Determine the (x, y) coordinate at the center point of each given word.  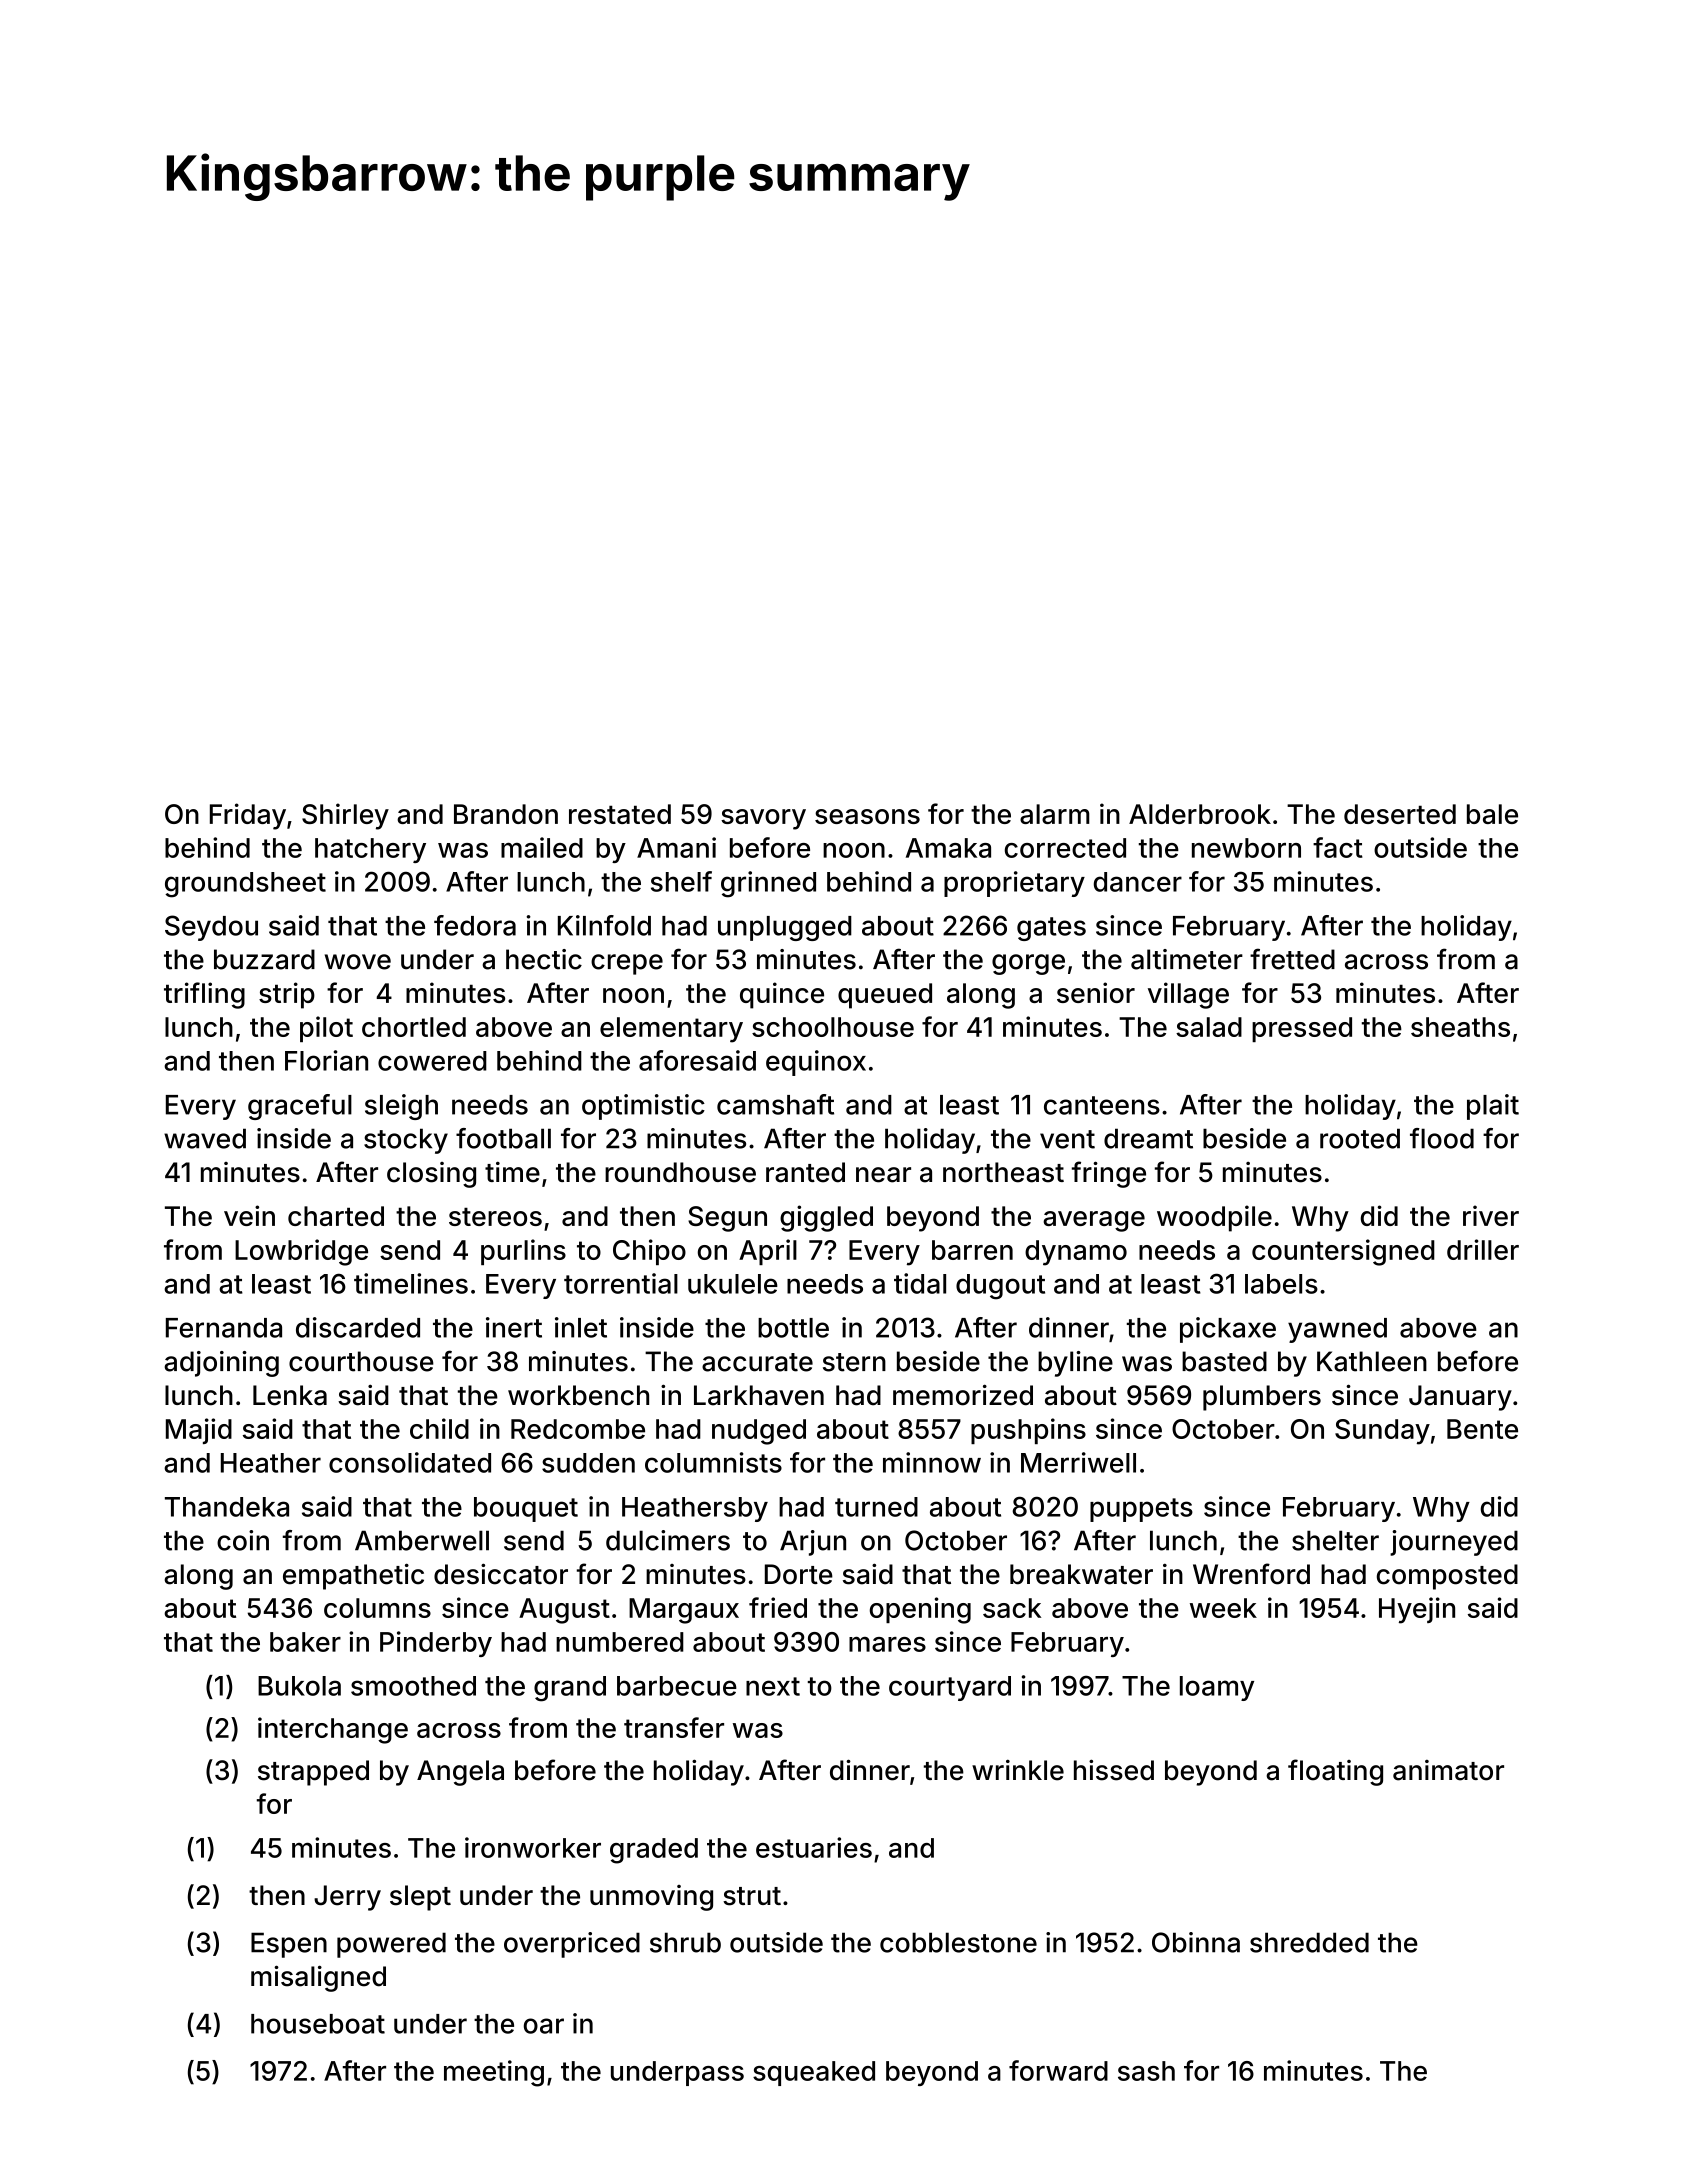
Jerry (347, 1898)
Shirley (345, 816)
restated (620, 814)
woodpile (1214, 1218)
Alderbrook (1200, 814)
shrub (685, 1942)
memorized (963, 1395)
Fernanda (224, 1328)
